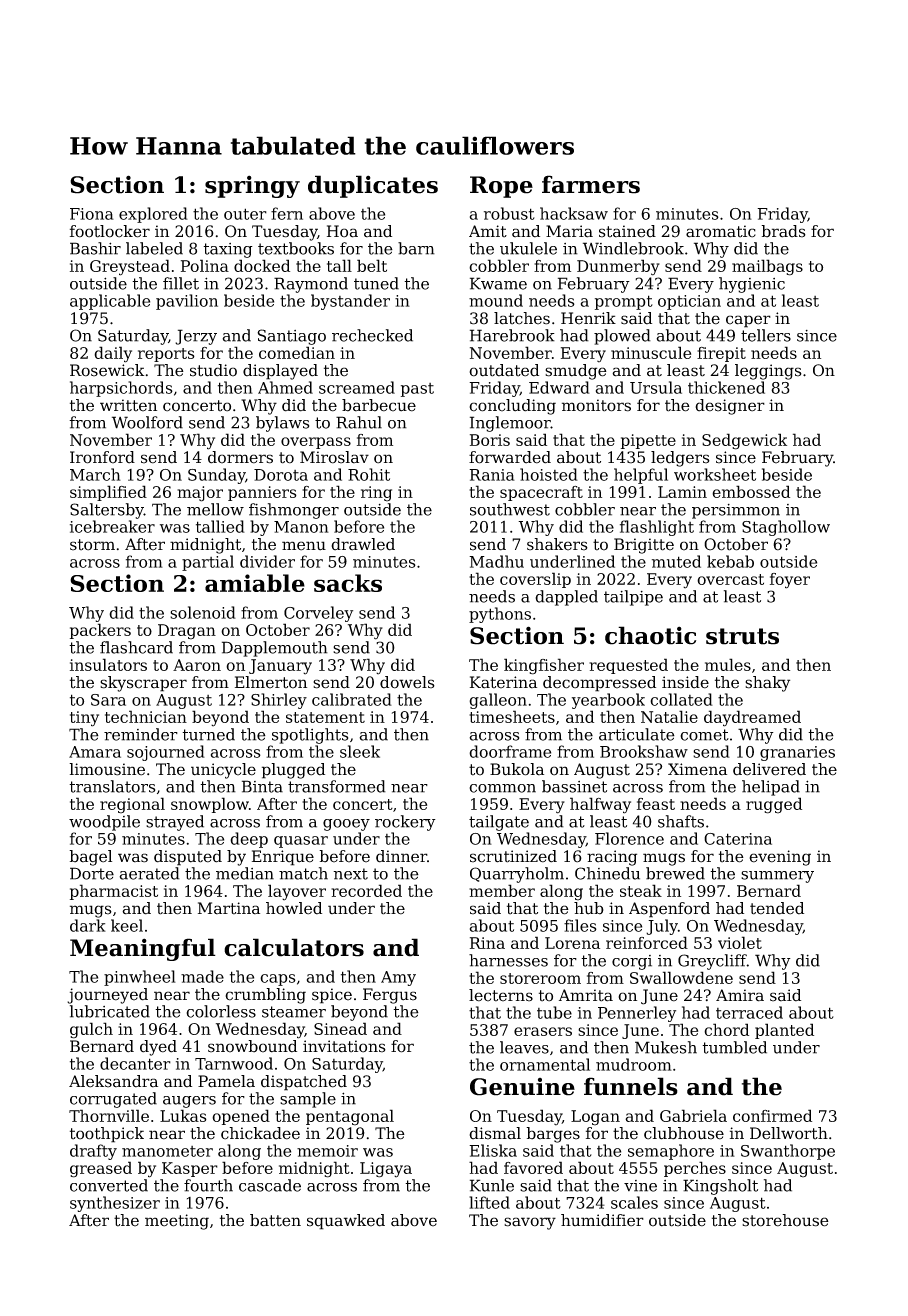 Image resolution: width=908 pixels, height=1316 pixels. What do you see at coordinates (213, 370) in the document?
I see `studio` at bounding box center [213, 370].
